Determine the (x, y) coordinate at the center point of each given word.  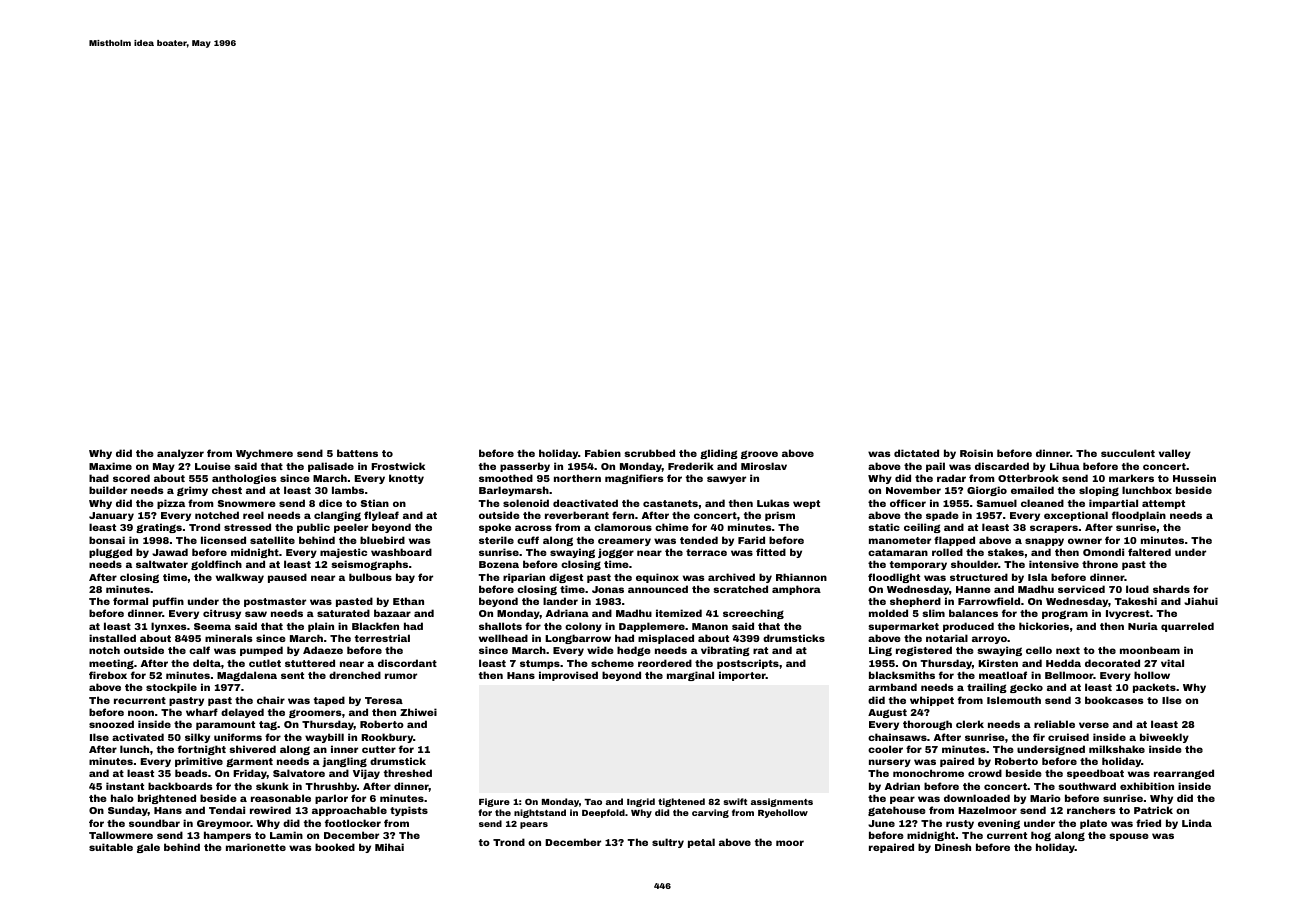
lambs (348, 490)
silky (197, 738)
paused (287, 578)
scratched (740, 589)
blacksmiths (902, 675)
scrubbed (649, 453)
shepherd (915, 602)
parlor (331, 799)
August (887, 713)
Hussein (1194, 478)
